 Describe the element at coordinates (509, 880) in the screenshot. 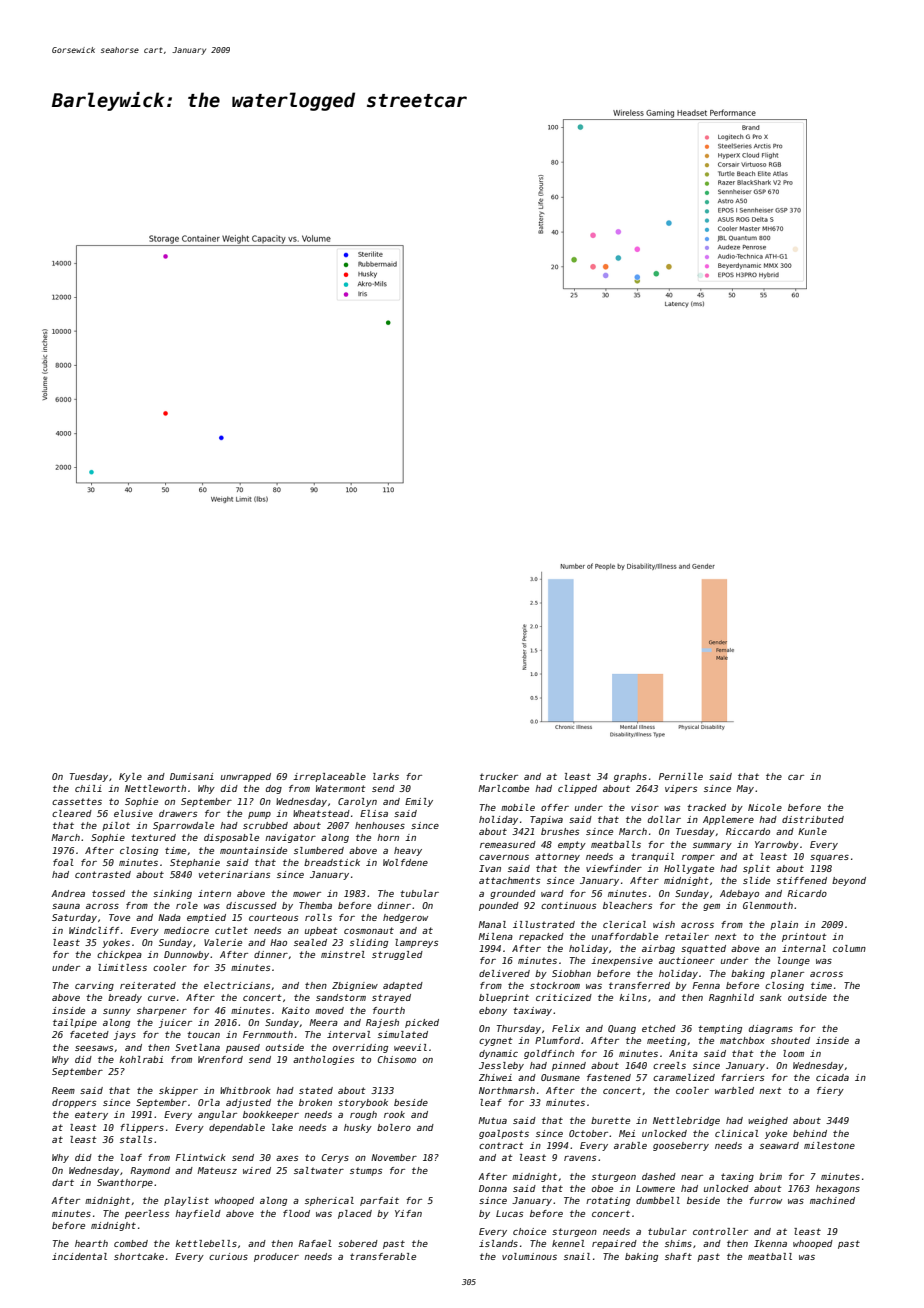

I see `attachments` at that location.
